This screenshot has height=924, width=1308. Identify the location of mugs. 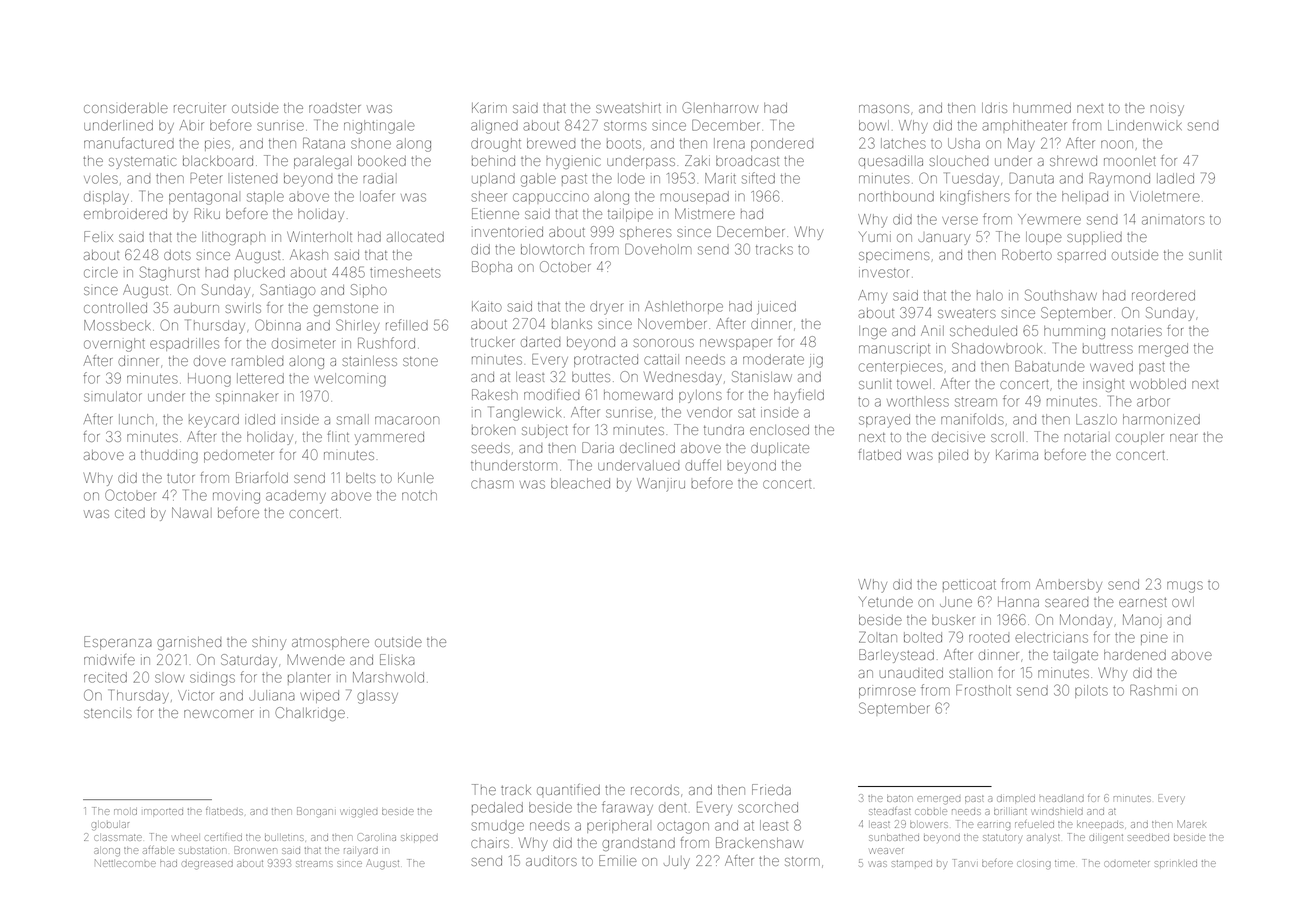
(1185, 587).
